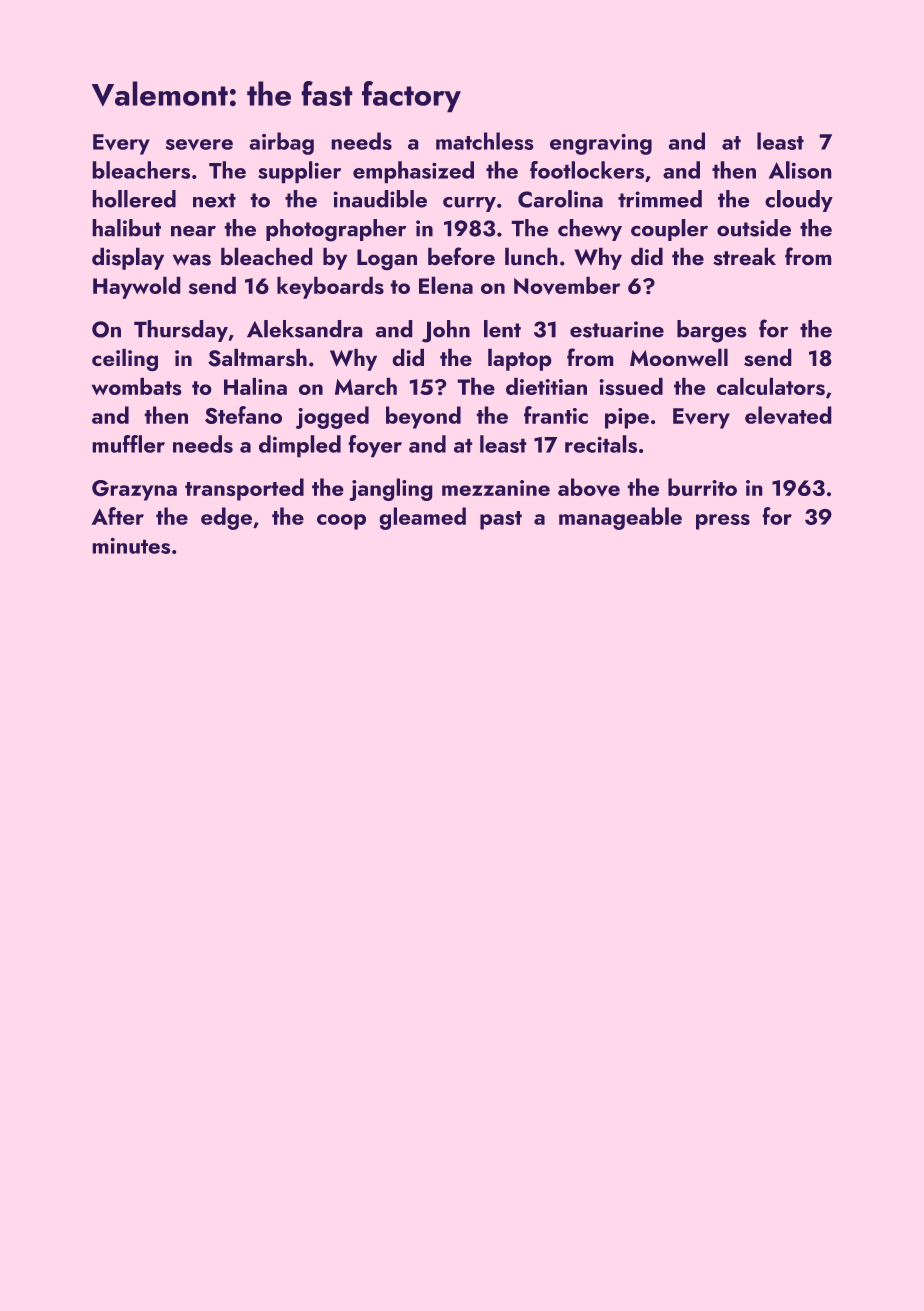 The image size is (924, 1311). I want to click on press, so click(723, 522).
